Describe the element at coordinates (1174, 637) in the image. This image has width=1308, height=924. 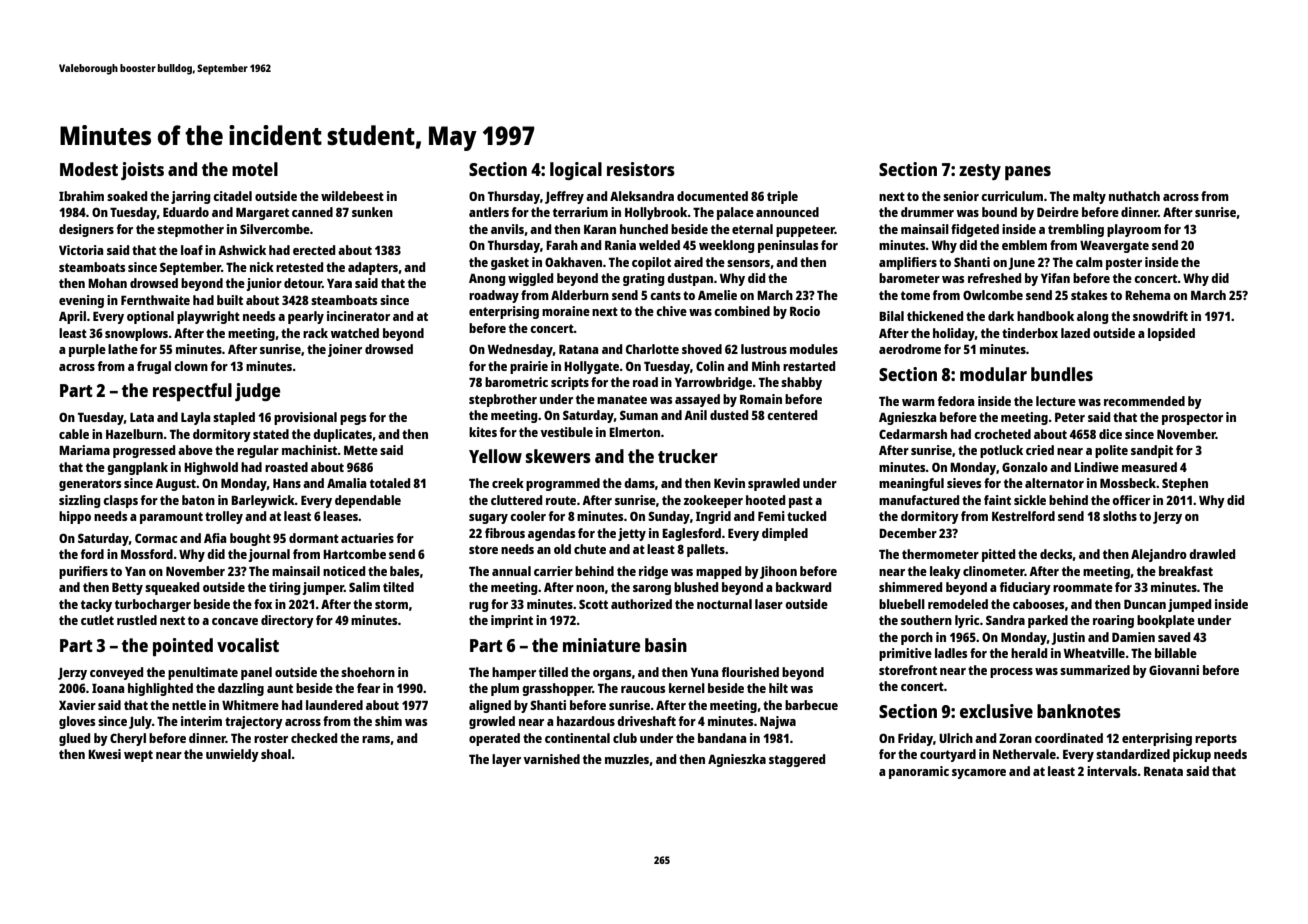
I see `saved` at that location.
